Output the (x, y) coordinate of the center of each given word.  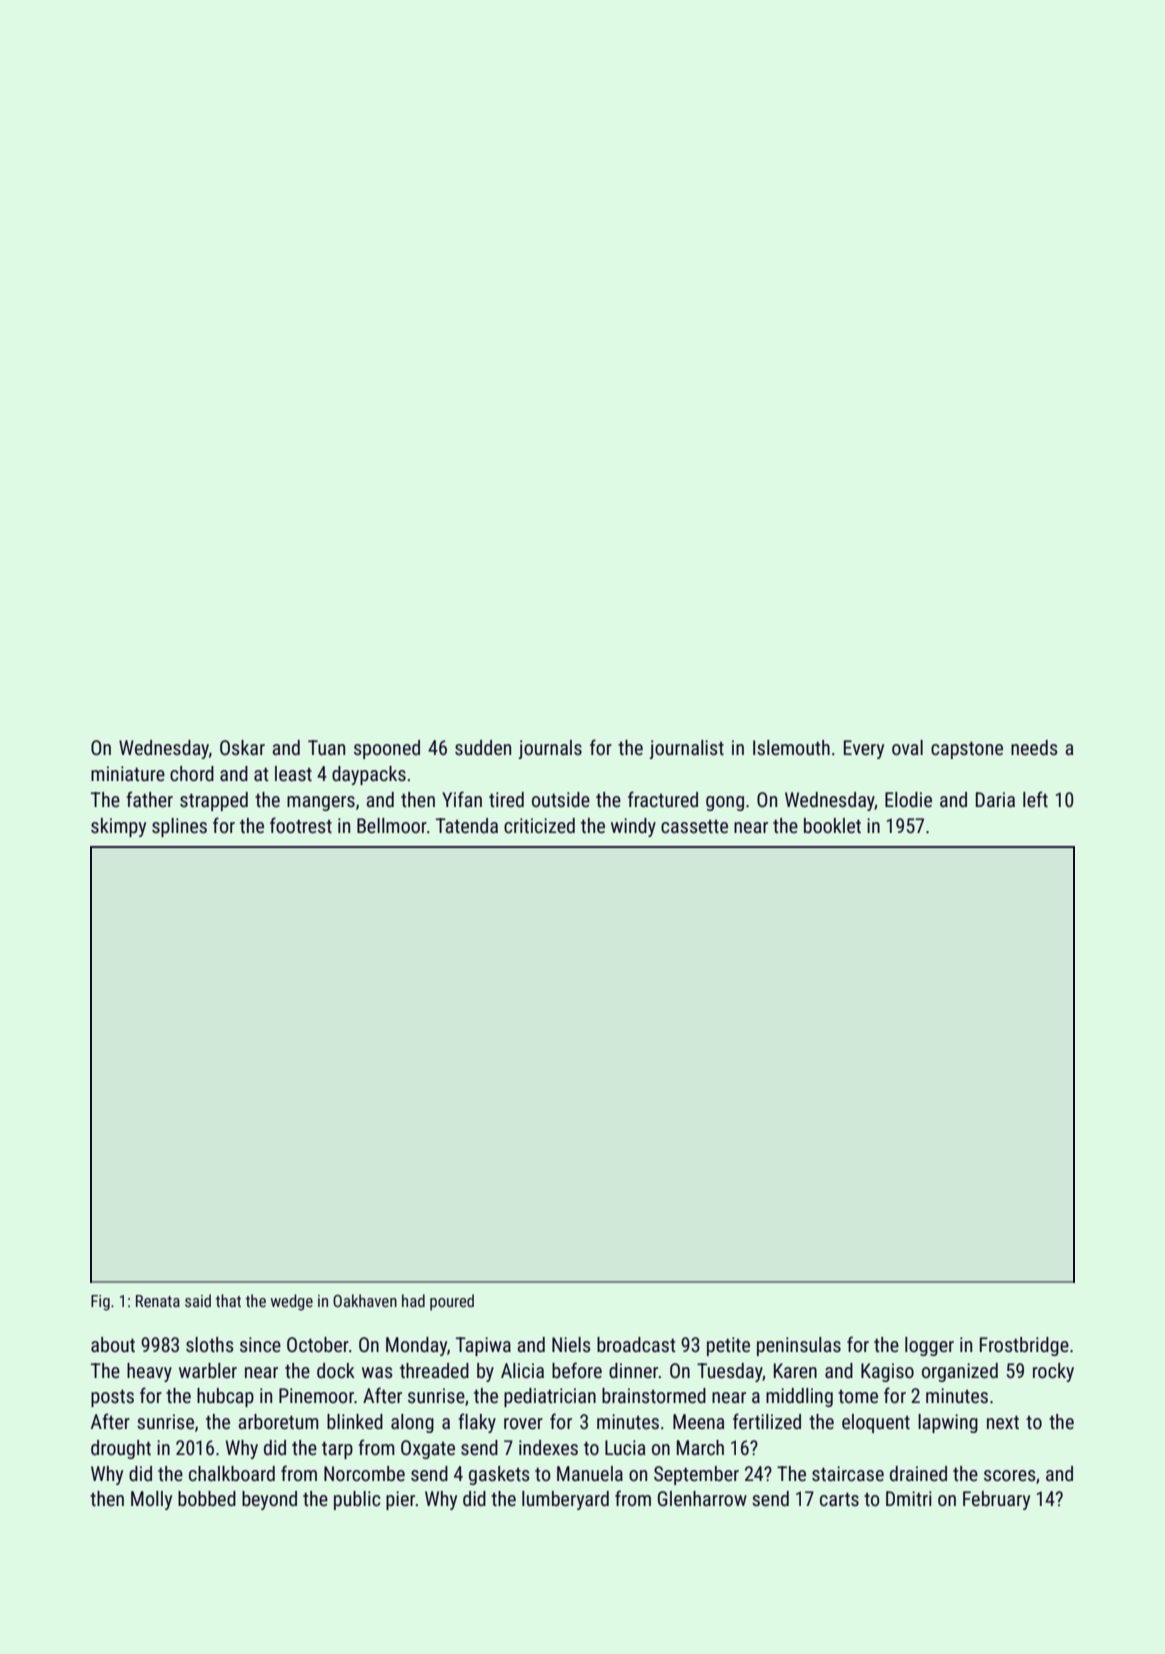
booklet (832, 825)
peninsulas (799, 1346)
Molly (151, 1500)
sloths (210, 1344)
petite (728, 1346)
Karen (795, 1370)
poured (452, 1302)
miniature (128, 773)
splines (179, 827)
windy (633, 827)
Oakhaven (365, 1300)
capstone (967, 750)
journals (550, 749)
